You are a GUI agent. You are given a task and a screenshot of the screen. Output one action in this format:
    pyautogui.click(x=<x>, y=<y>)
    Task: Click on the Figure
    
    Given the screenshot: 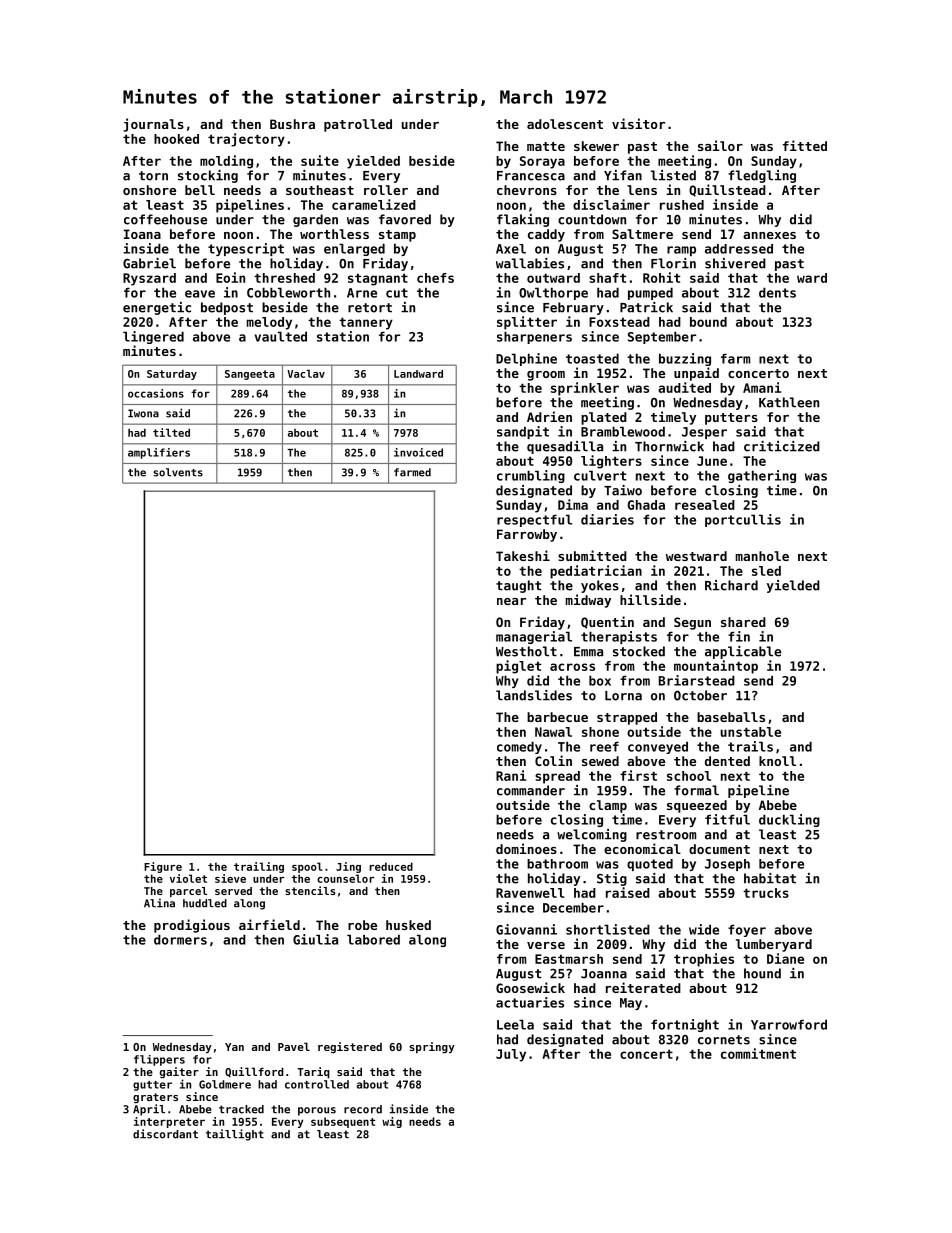 What is the action you would take?
    pyautogui.click(x=163, y=867)
